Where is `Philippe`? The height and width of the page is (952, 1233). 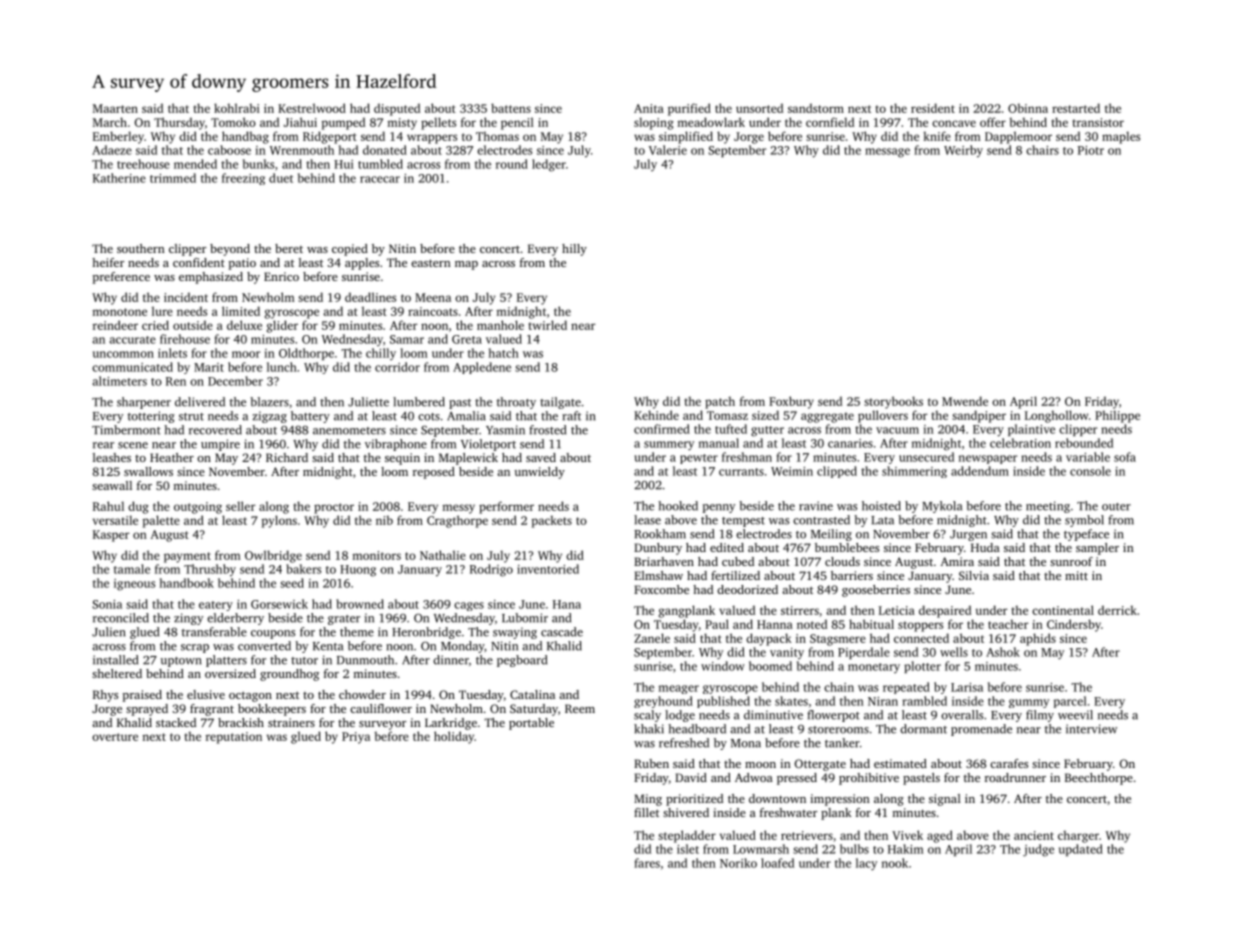
Philippe is located at coordinates (1117, 416).
